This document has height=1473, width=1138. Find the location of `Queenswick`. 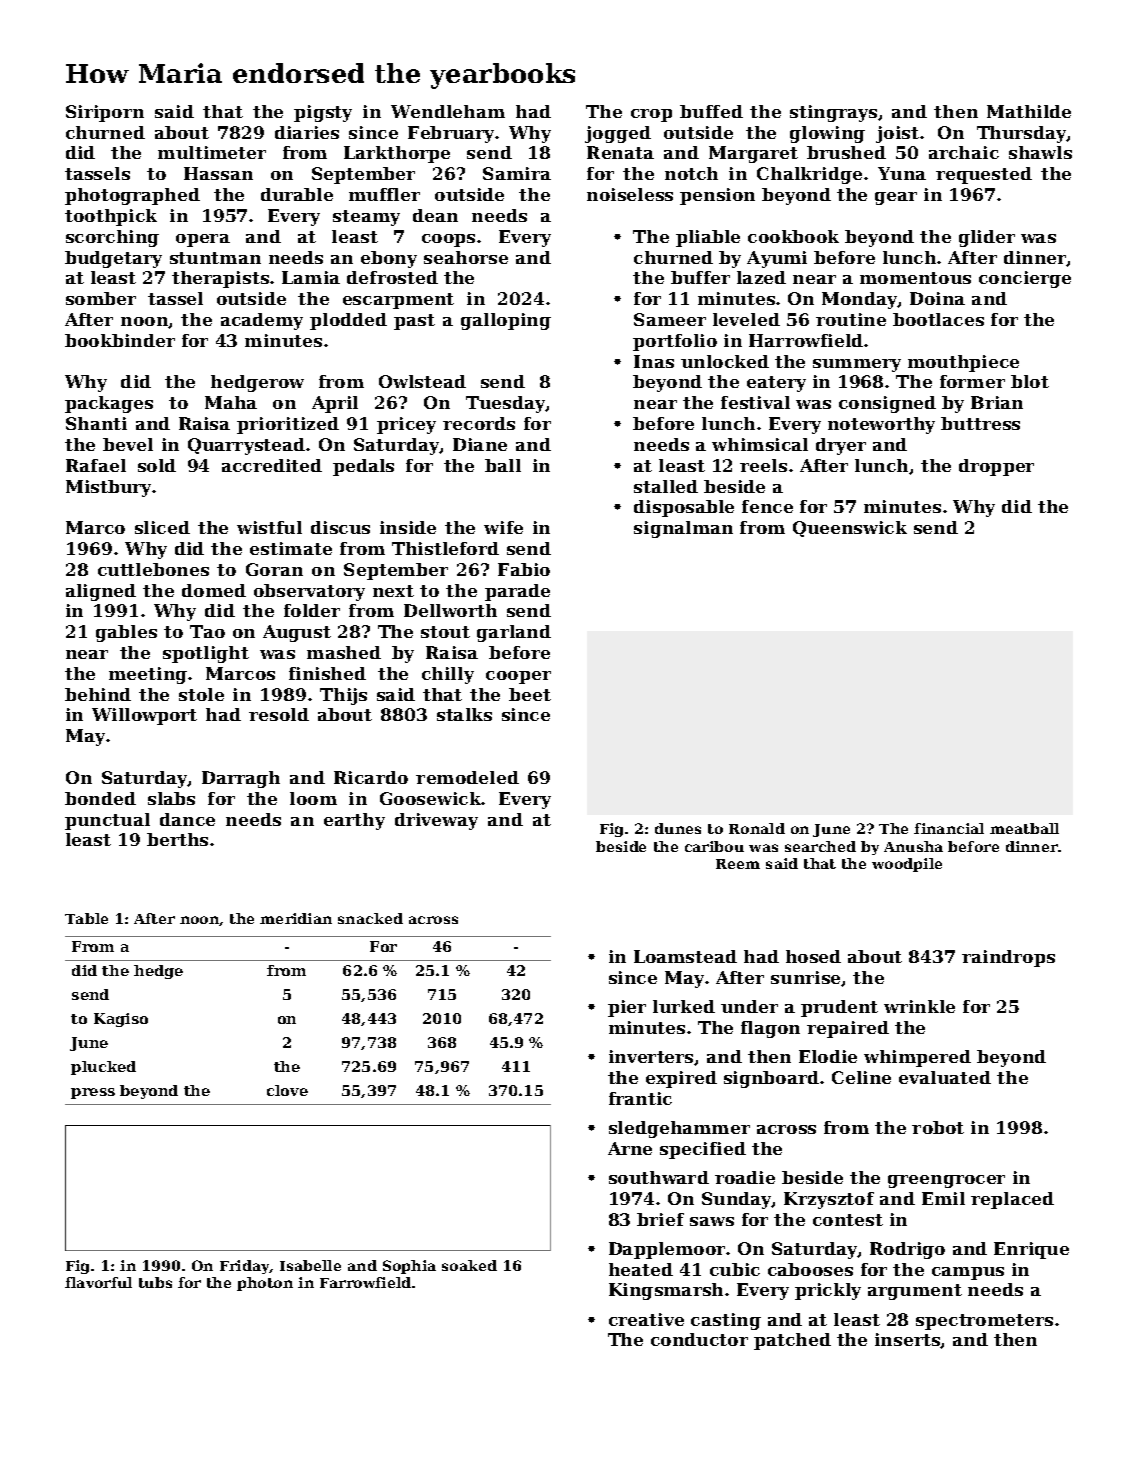

Queenswick is located at coordinates (850, 529).
